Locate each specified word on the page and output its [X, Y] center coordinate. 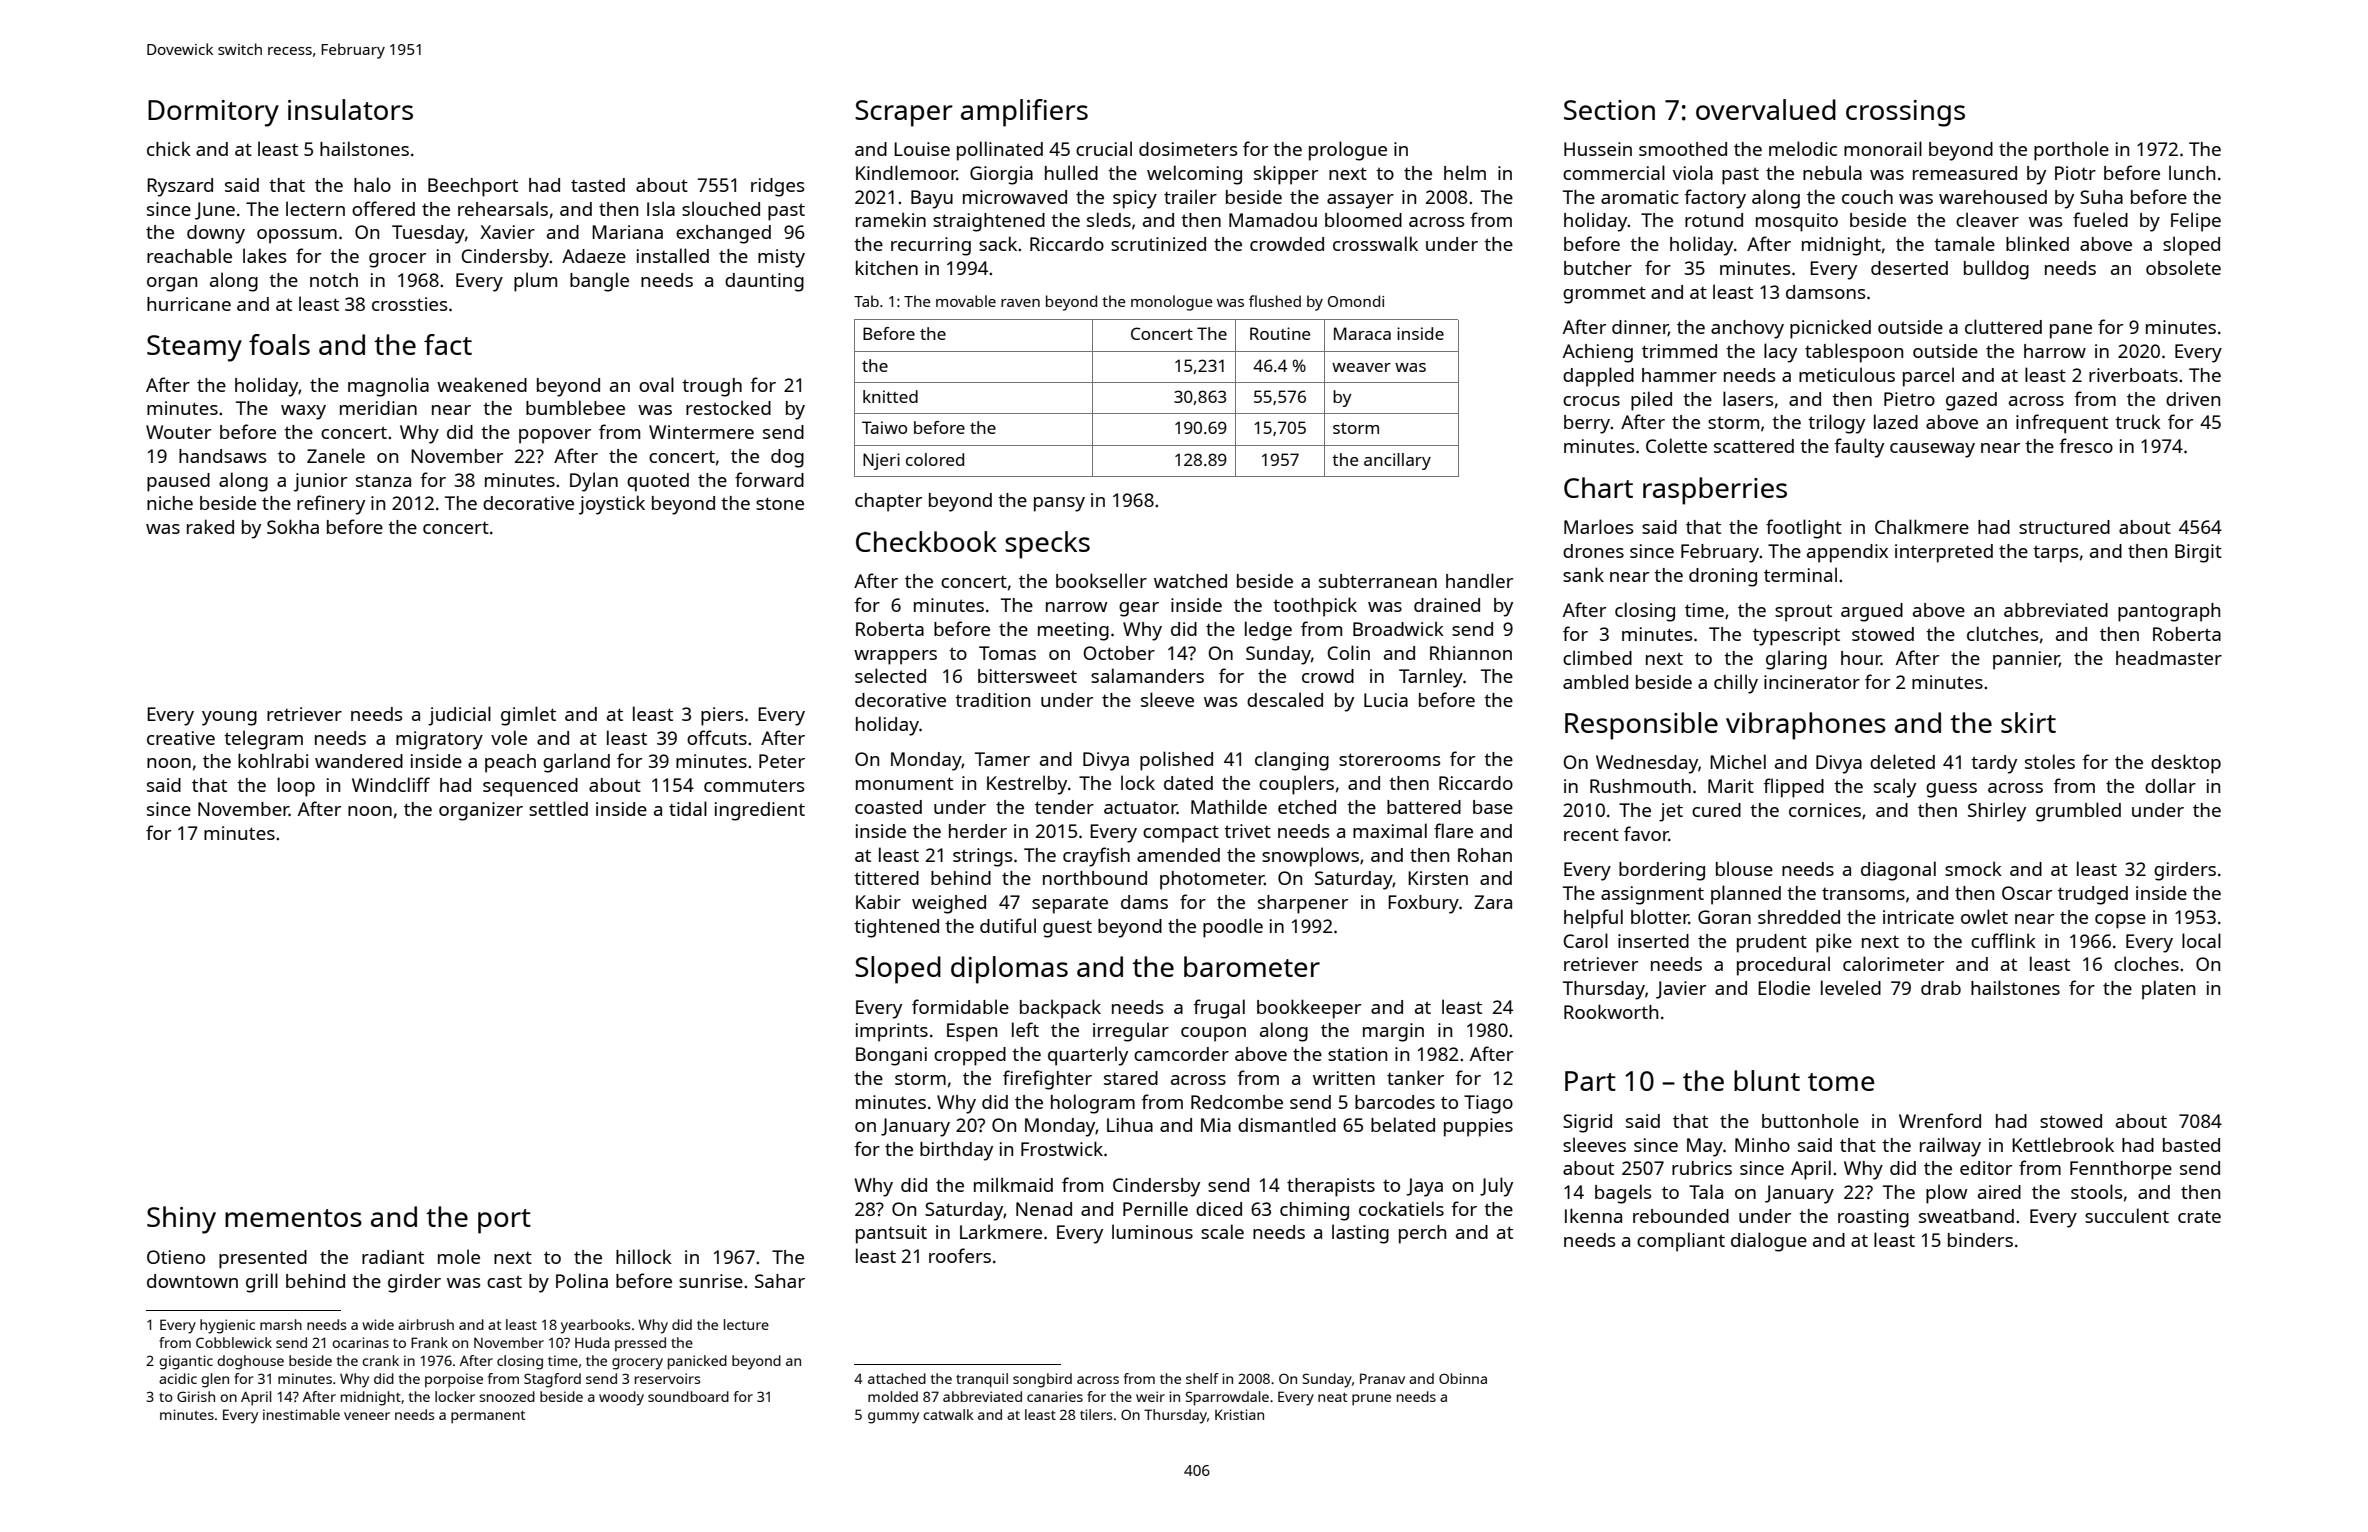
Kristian [1239, 1414]
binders [1980, 1240]
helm [1465, 172]
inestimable [301, 1414]
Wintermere [701, 432]
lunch [2192, 172]
